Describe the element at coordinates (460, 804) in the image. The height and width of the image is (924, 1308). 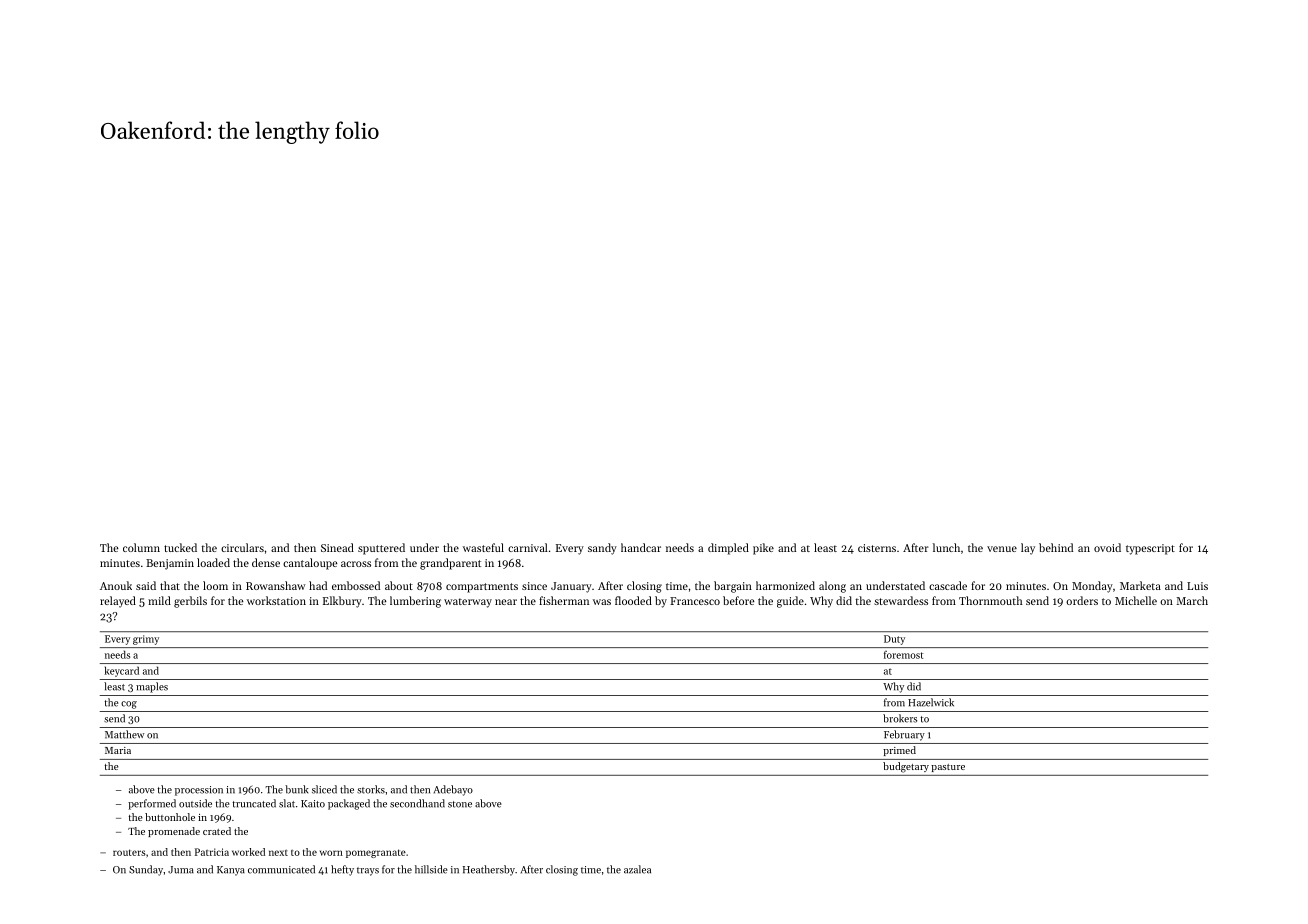
I see `stone` at that location.
